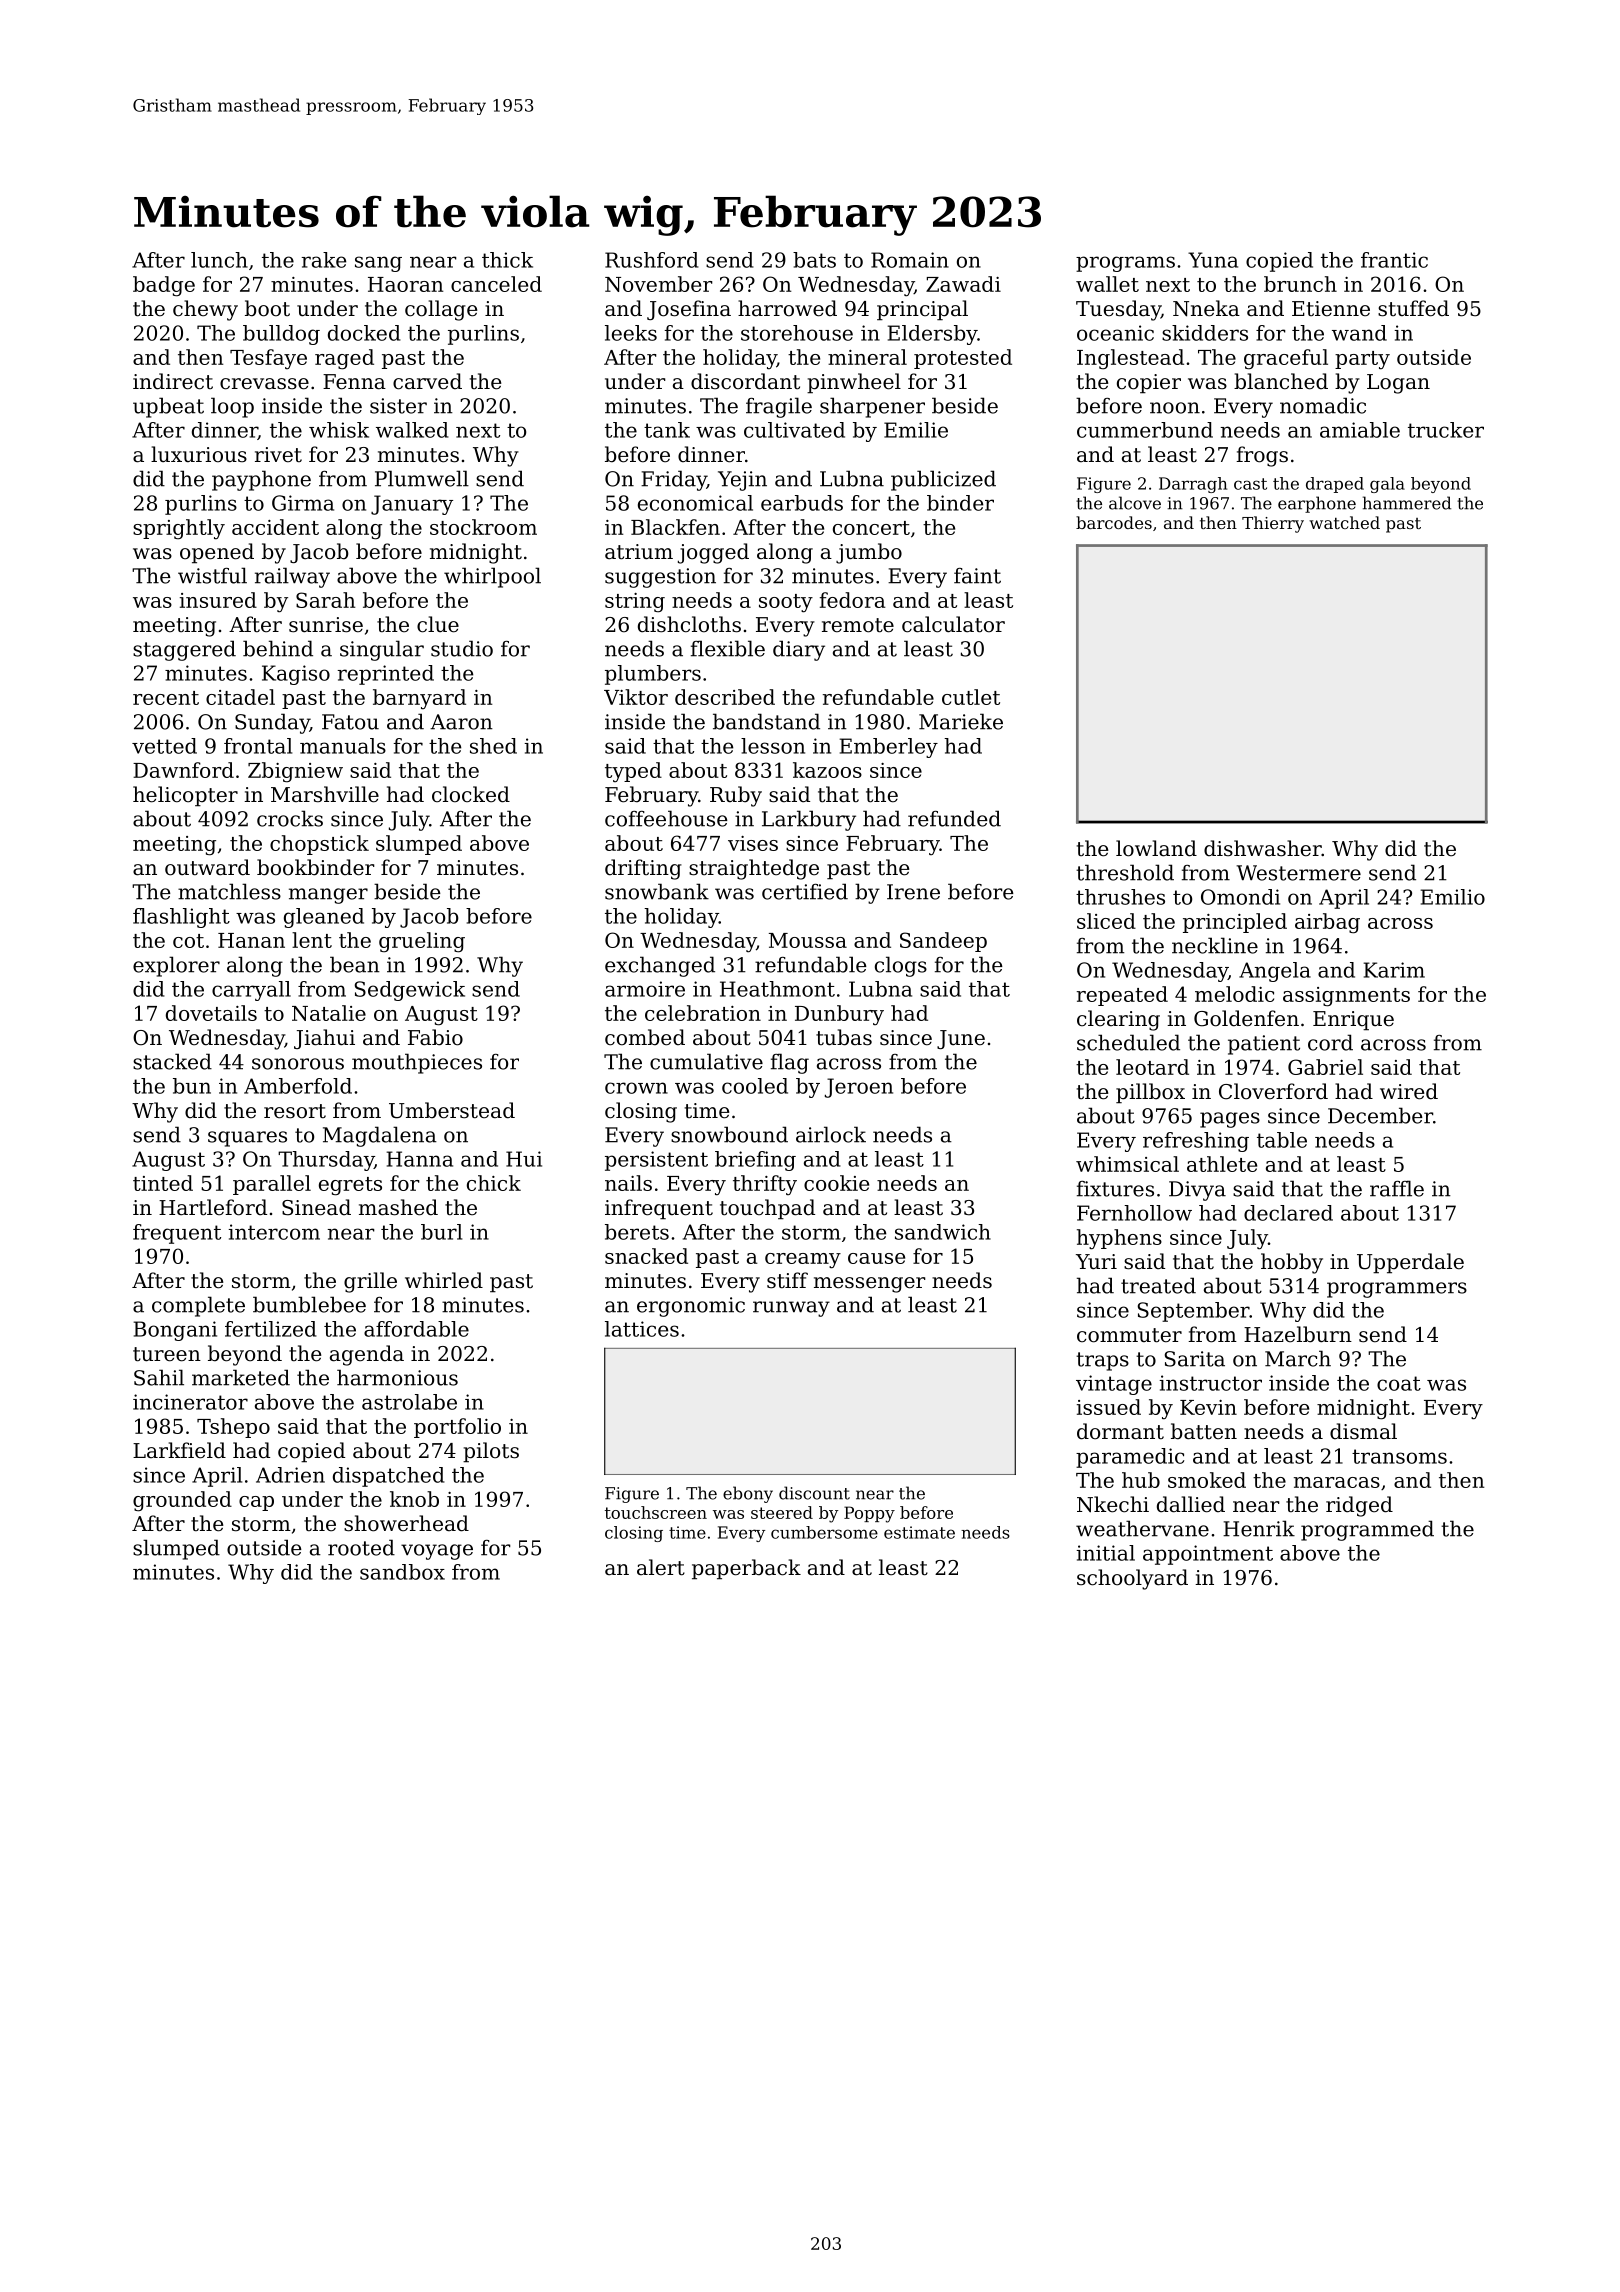 The width and height of the document is (1620, 2292). What do you see at coordinates (1413, 308) in the document?
I see `stuffed` at bounding box center [1413, 308].
